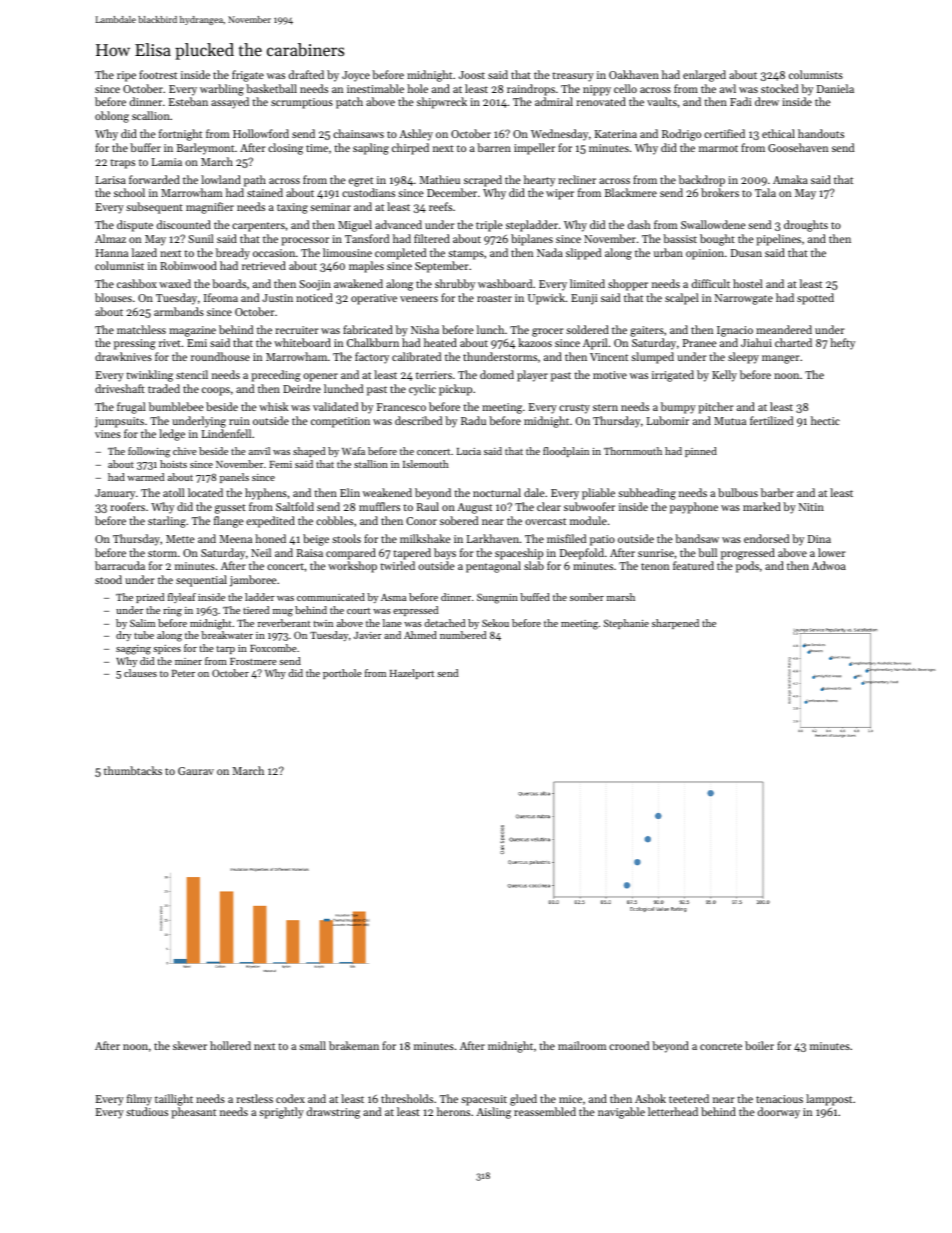  What do you see at coordinates (276, 376) in the screenshot?
I see `preceding` at bounding box center [276, 376].
